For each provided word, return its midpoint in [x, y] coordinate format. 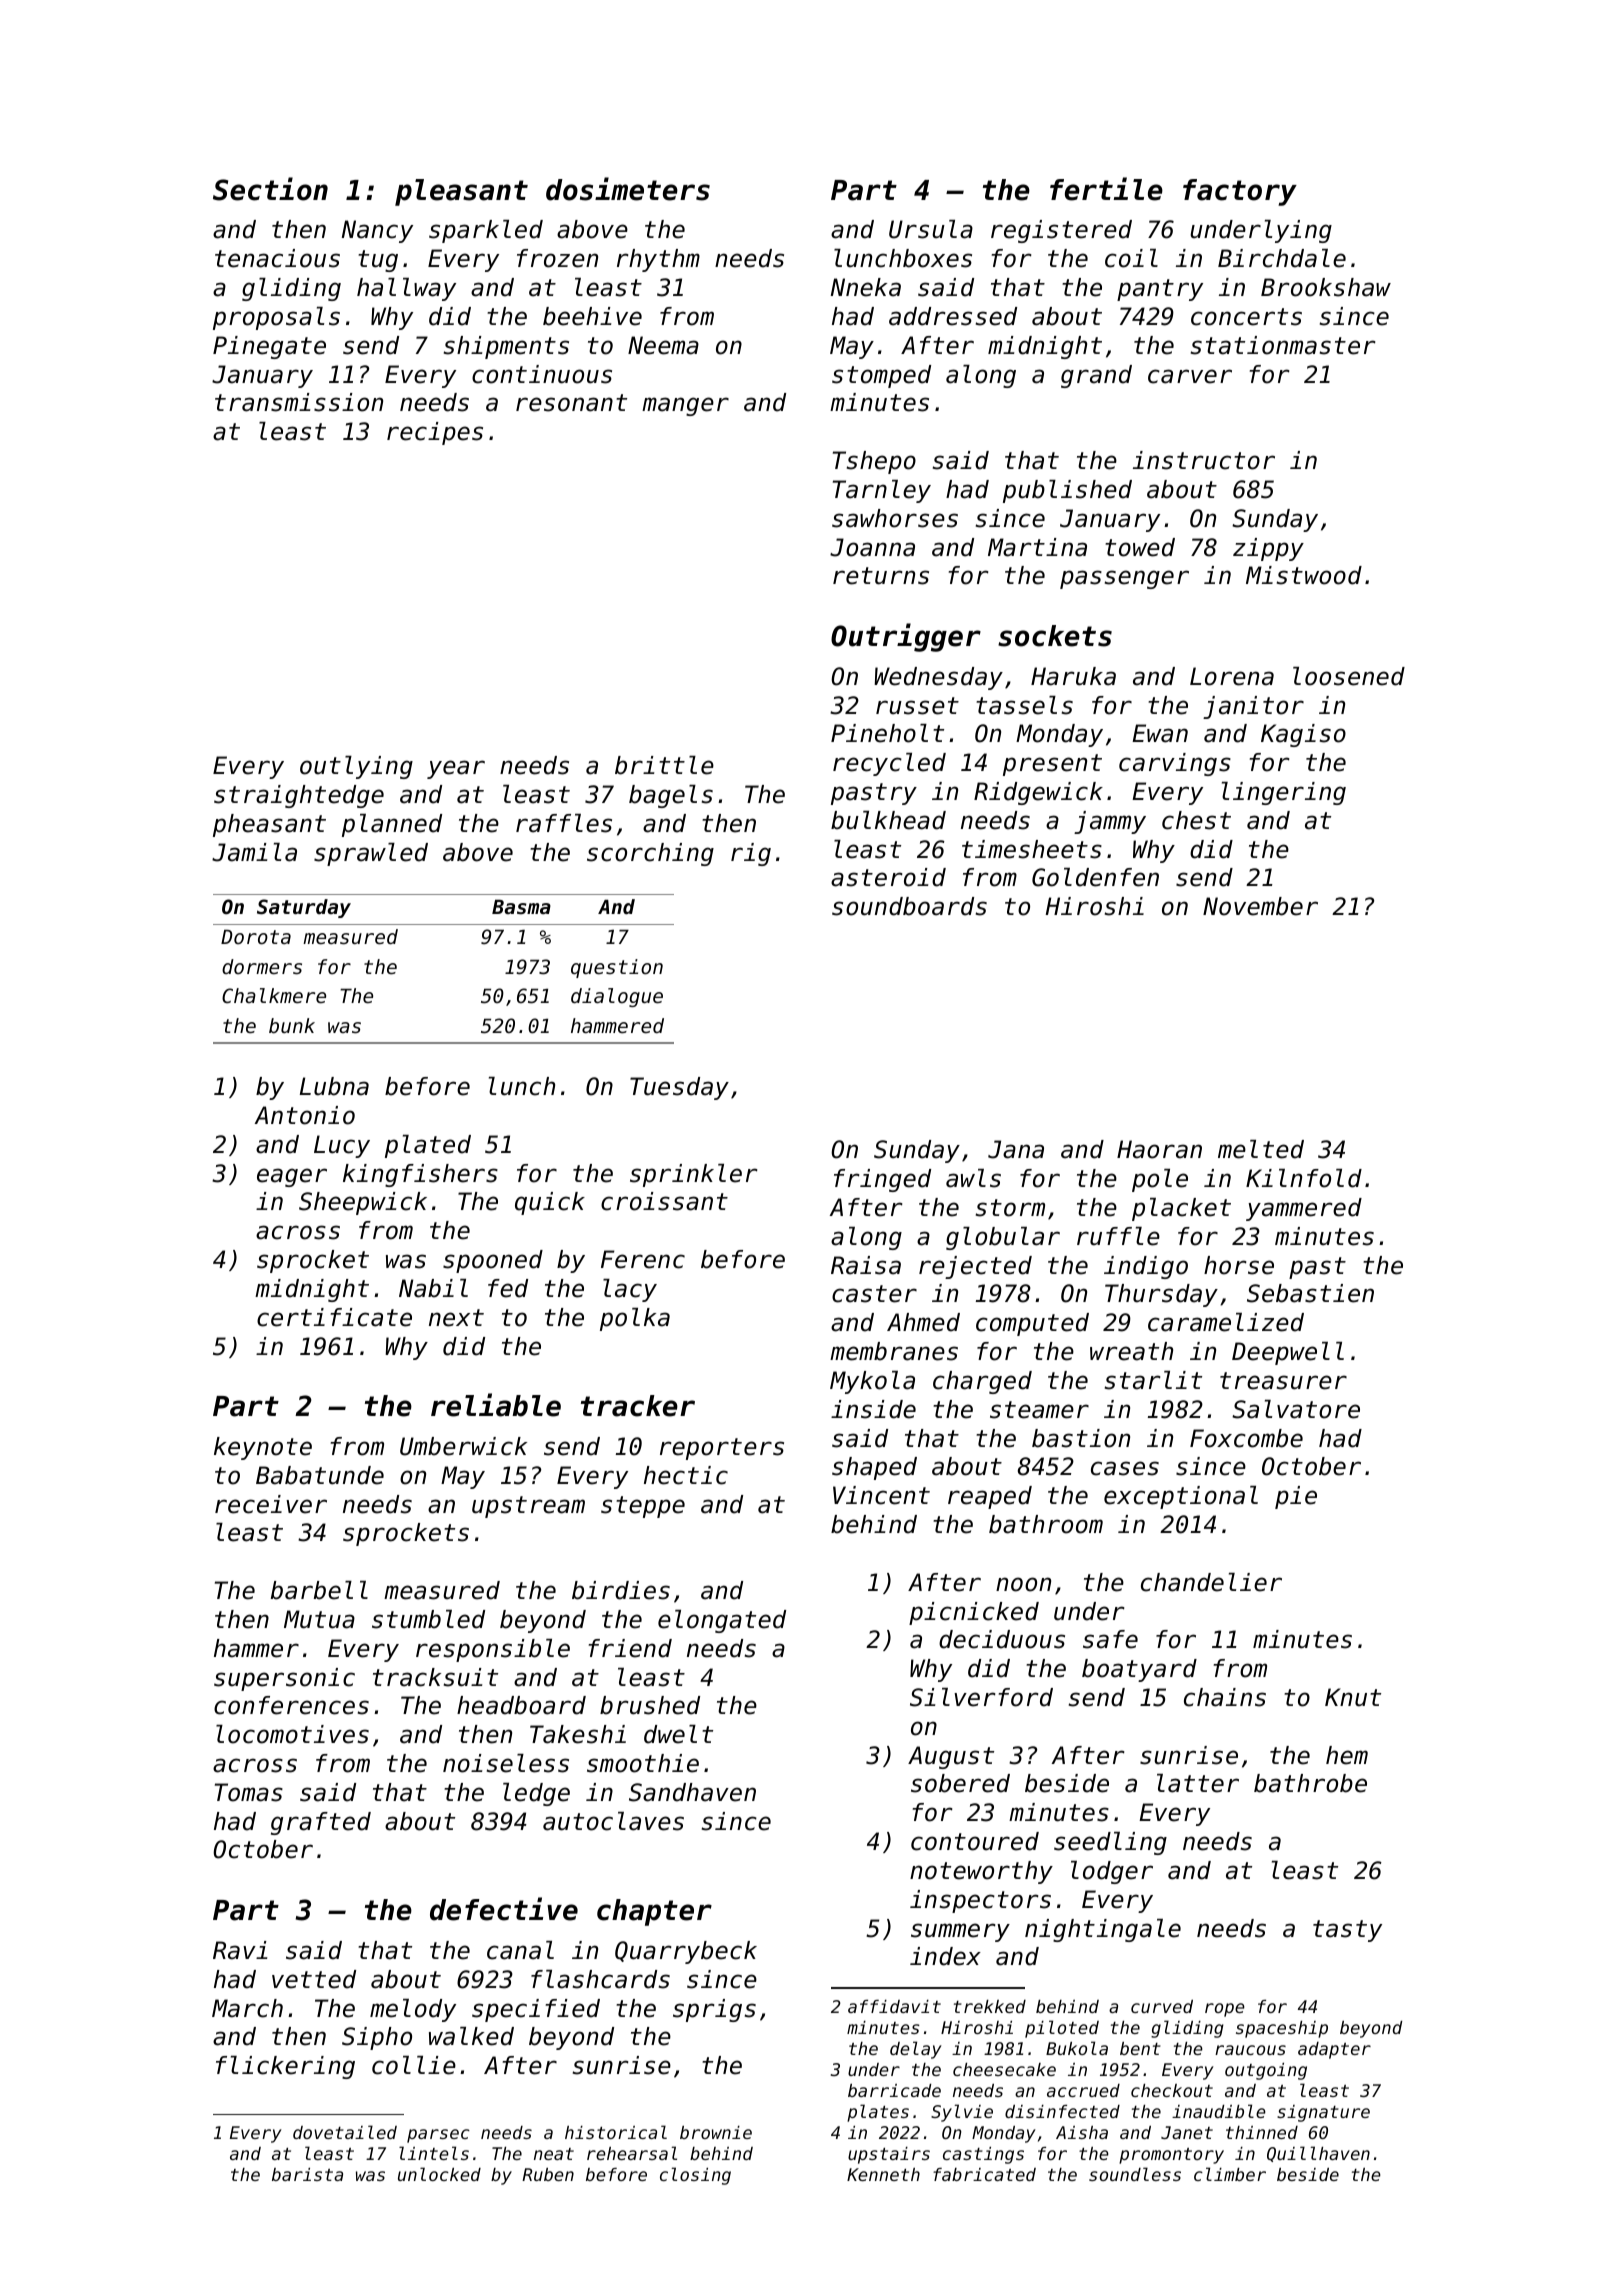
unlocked [439, 2174]
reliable [496, 1405]
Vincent [881, 1495]
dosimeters [628, 189]
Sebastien [1310, 1293]
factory [1240, 192]
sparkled [486, 231]
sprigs [714, 2010]
